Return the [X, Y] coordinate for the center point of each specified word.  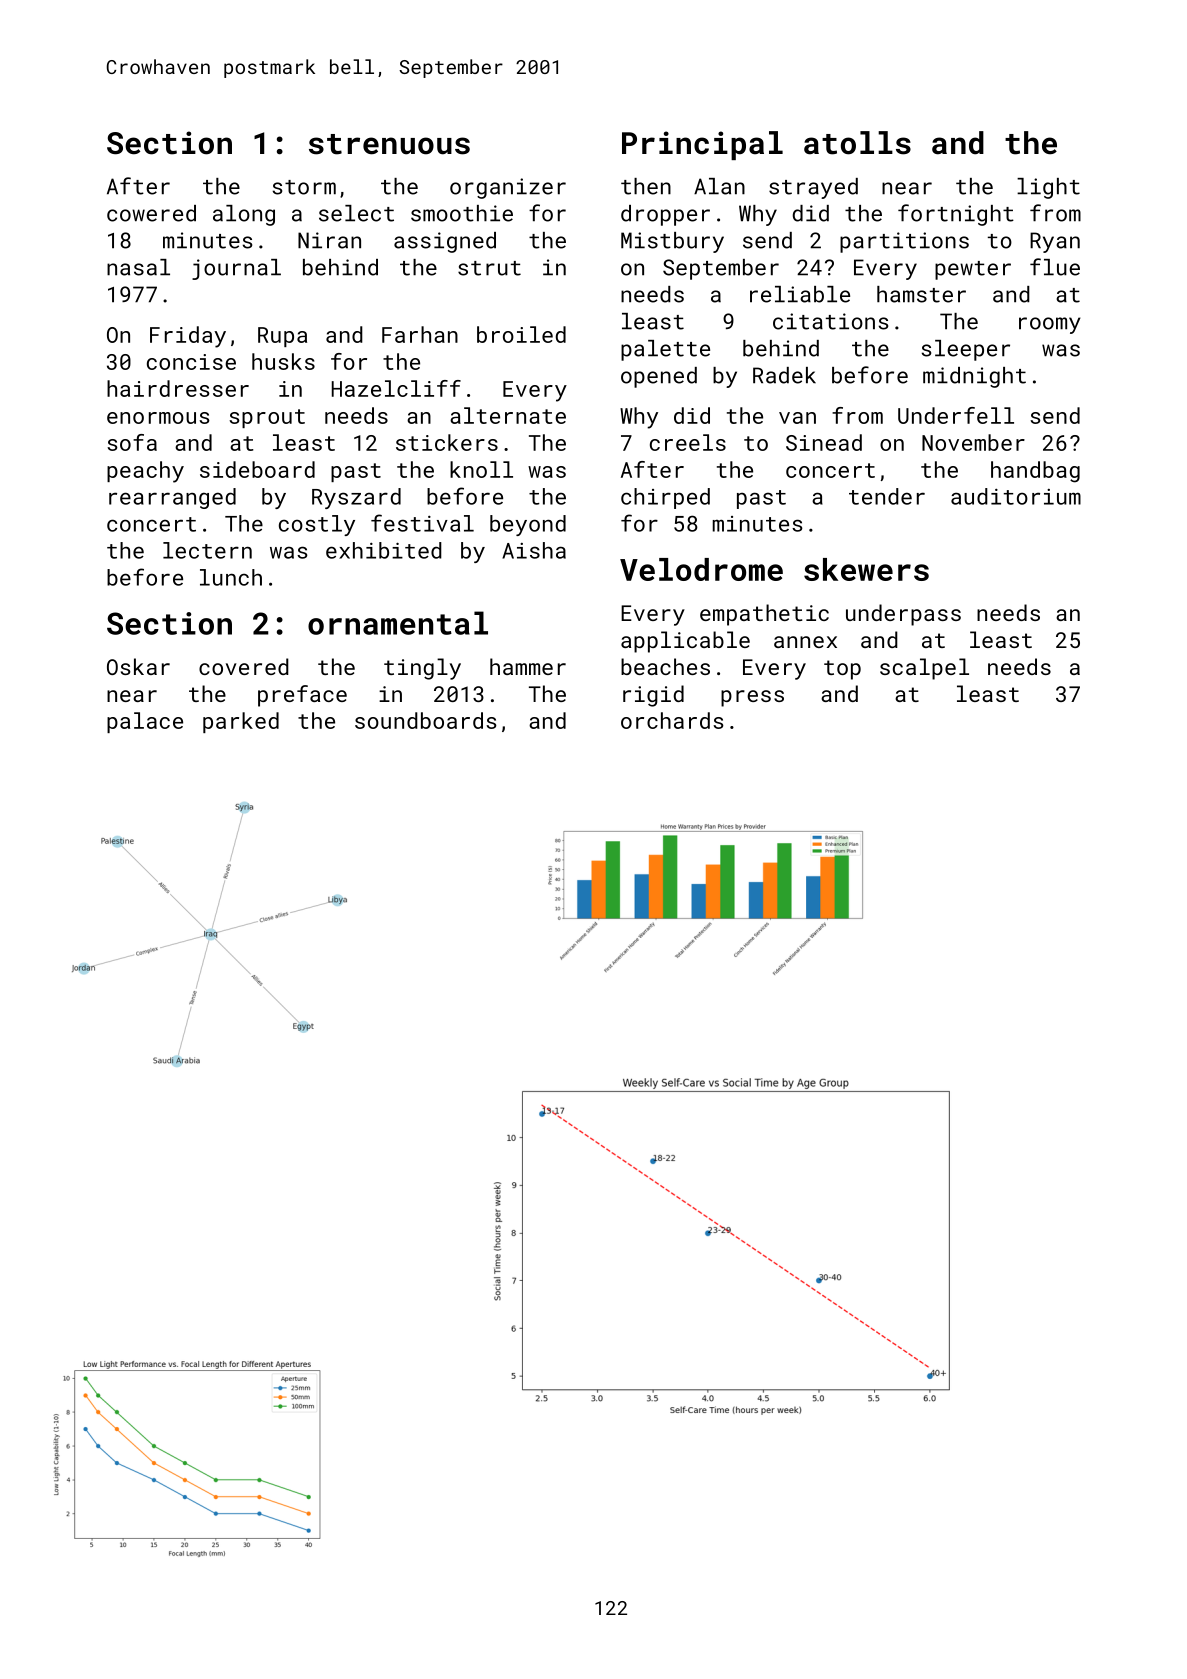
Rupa [282, 337]
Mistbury [672, 242]
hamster [921, 294]
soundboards [426, 720]
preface [302, 696]
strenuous [389, 144]
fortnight [956, 215]
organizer [508, 188]
